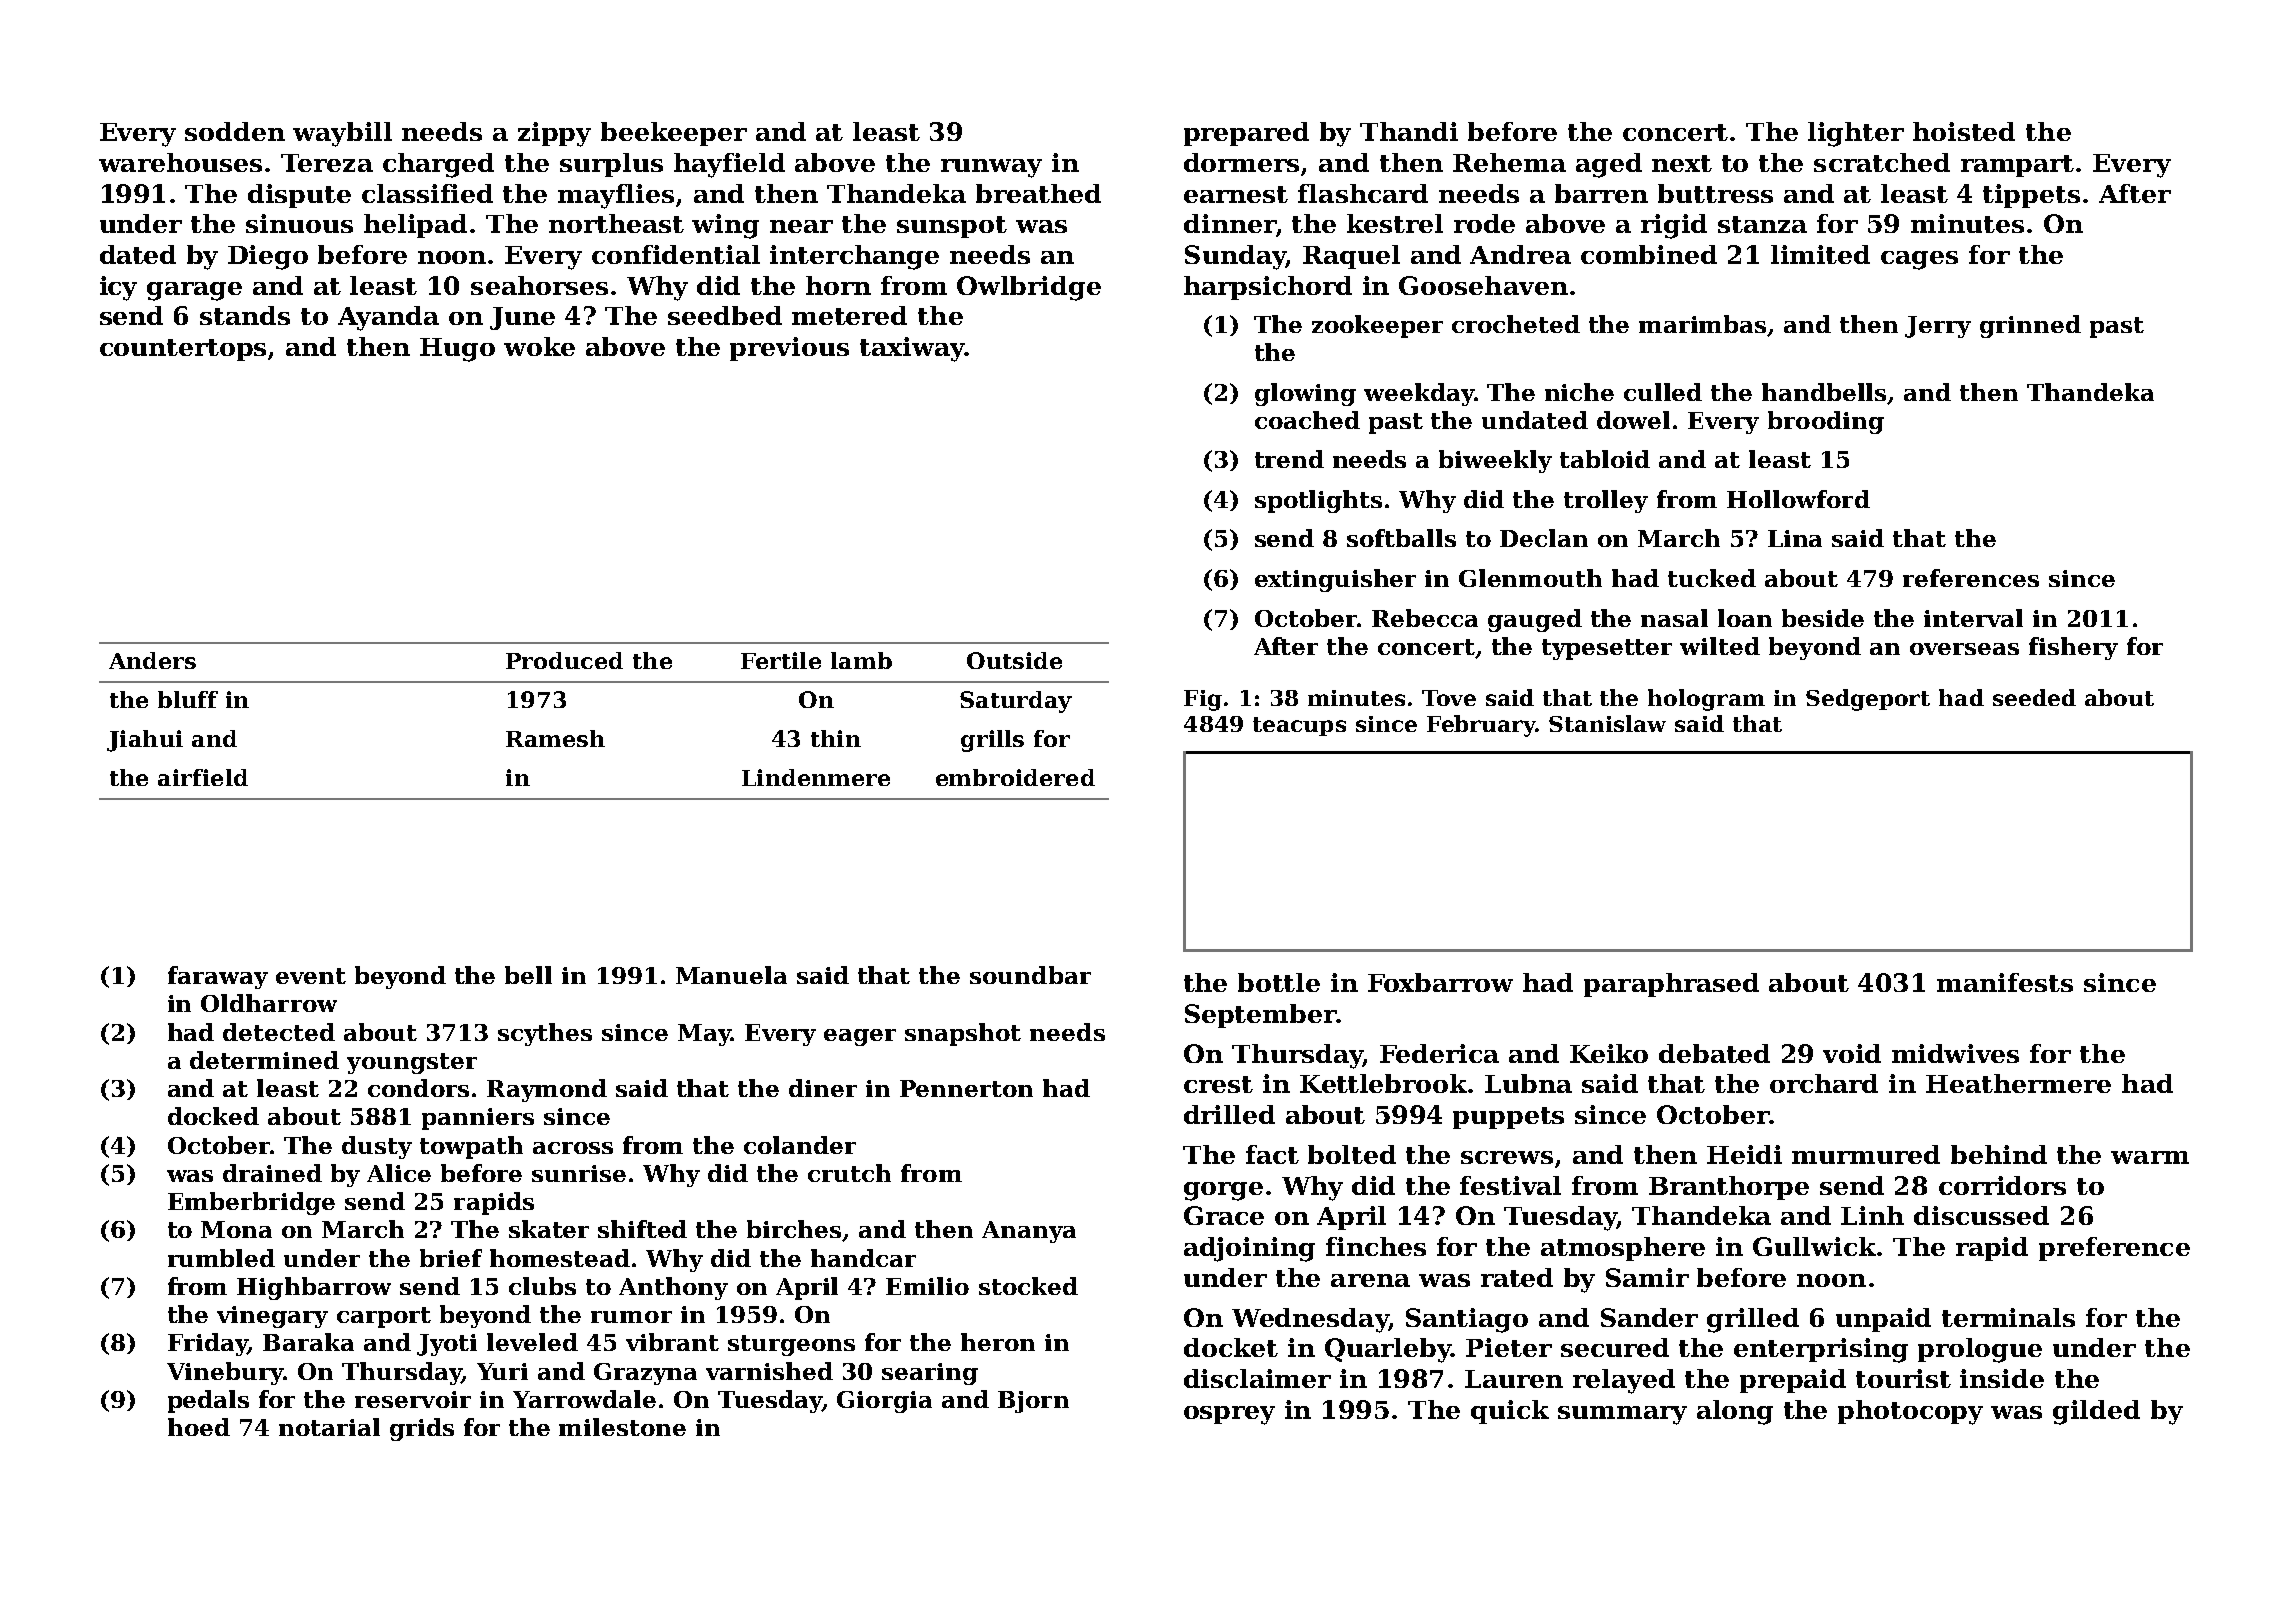 Image resolution: width=2292 pixels, height=1620 pixels. Describe the element at coordinates (1318, 501) in the page. I see `spotlights` at that location.
